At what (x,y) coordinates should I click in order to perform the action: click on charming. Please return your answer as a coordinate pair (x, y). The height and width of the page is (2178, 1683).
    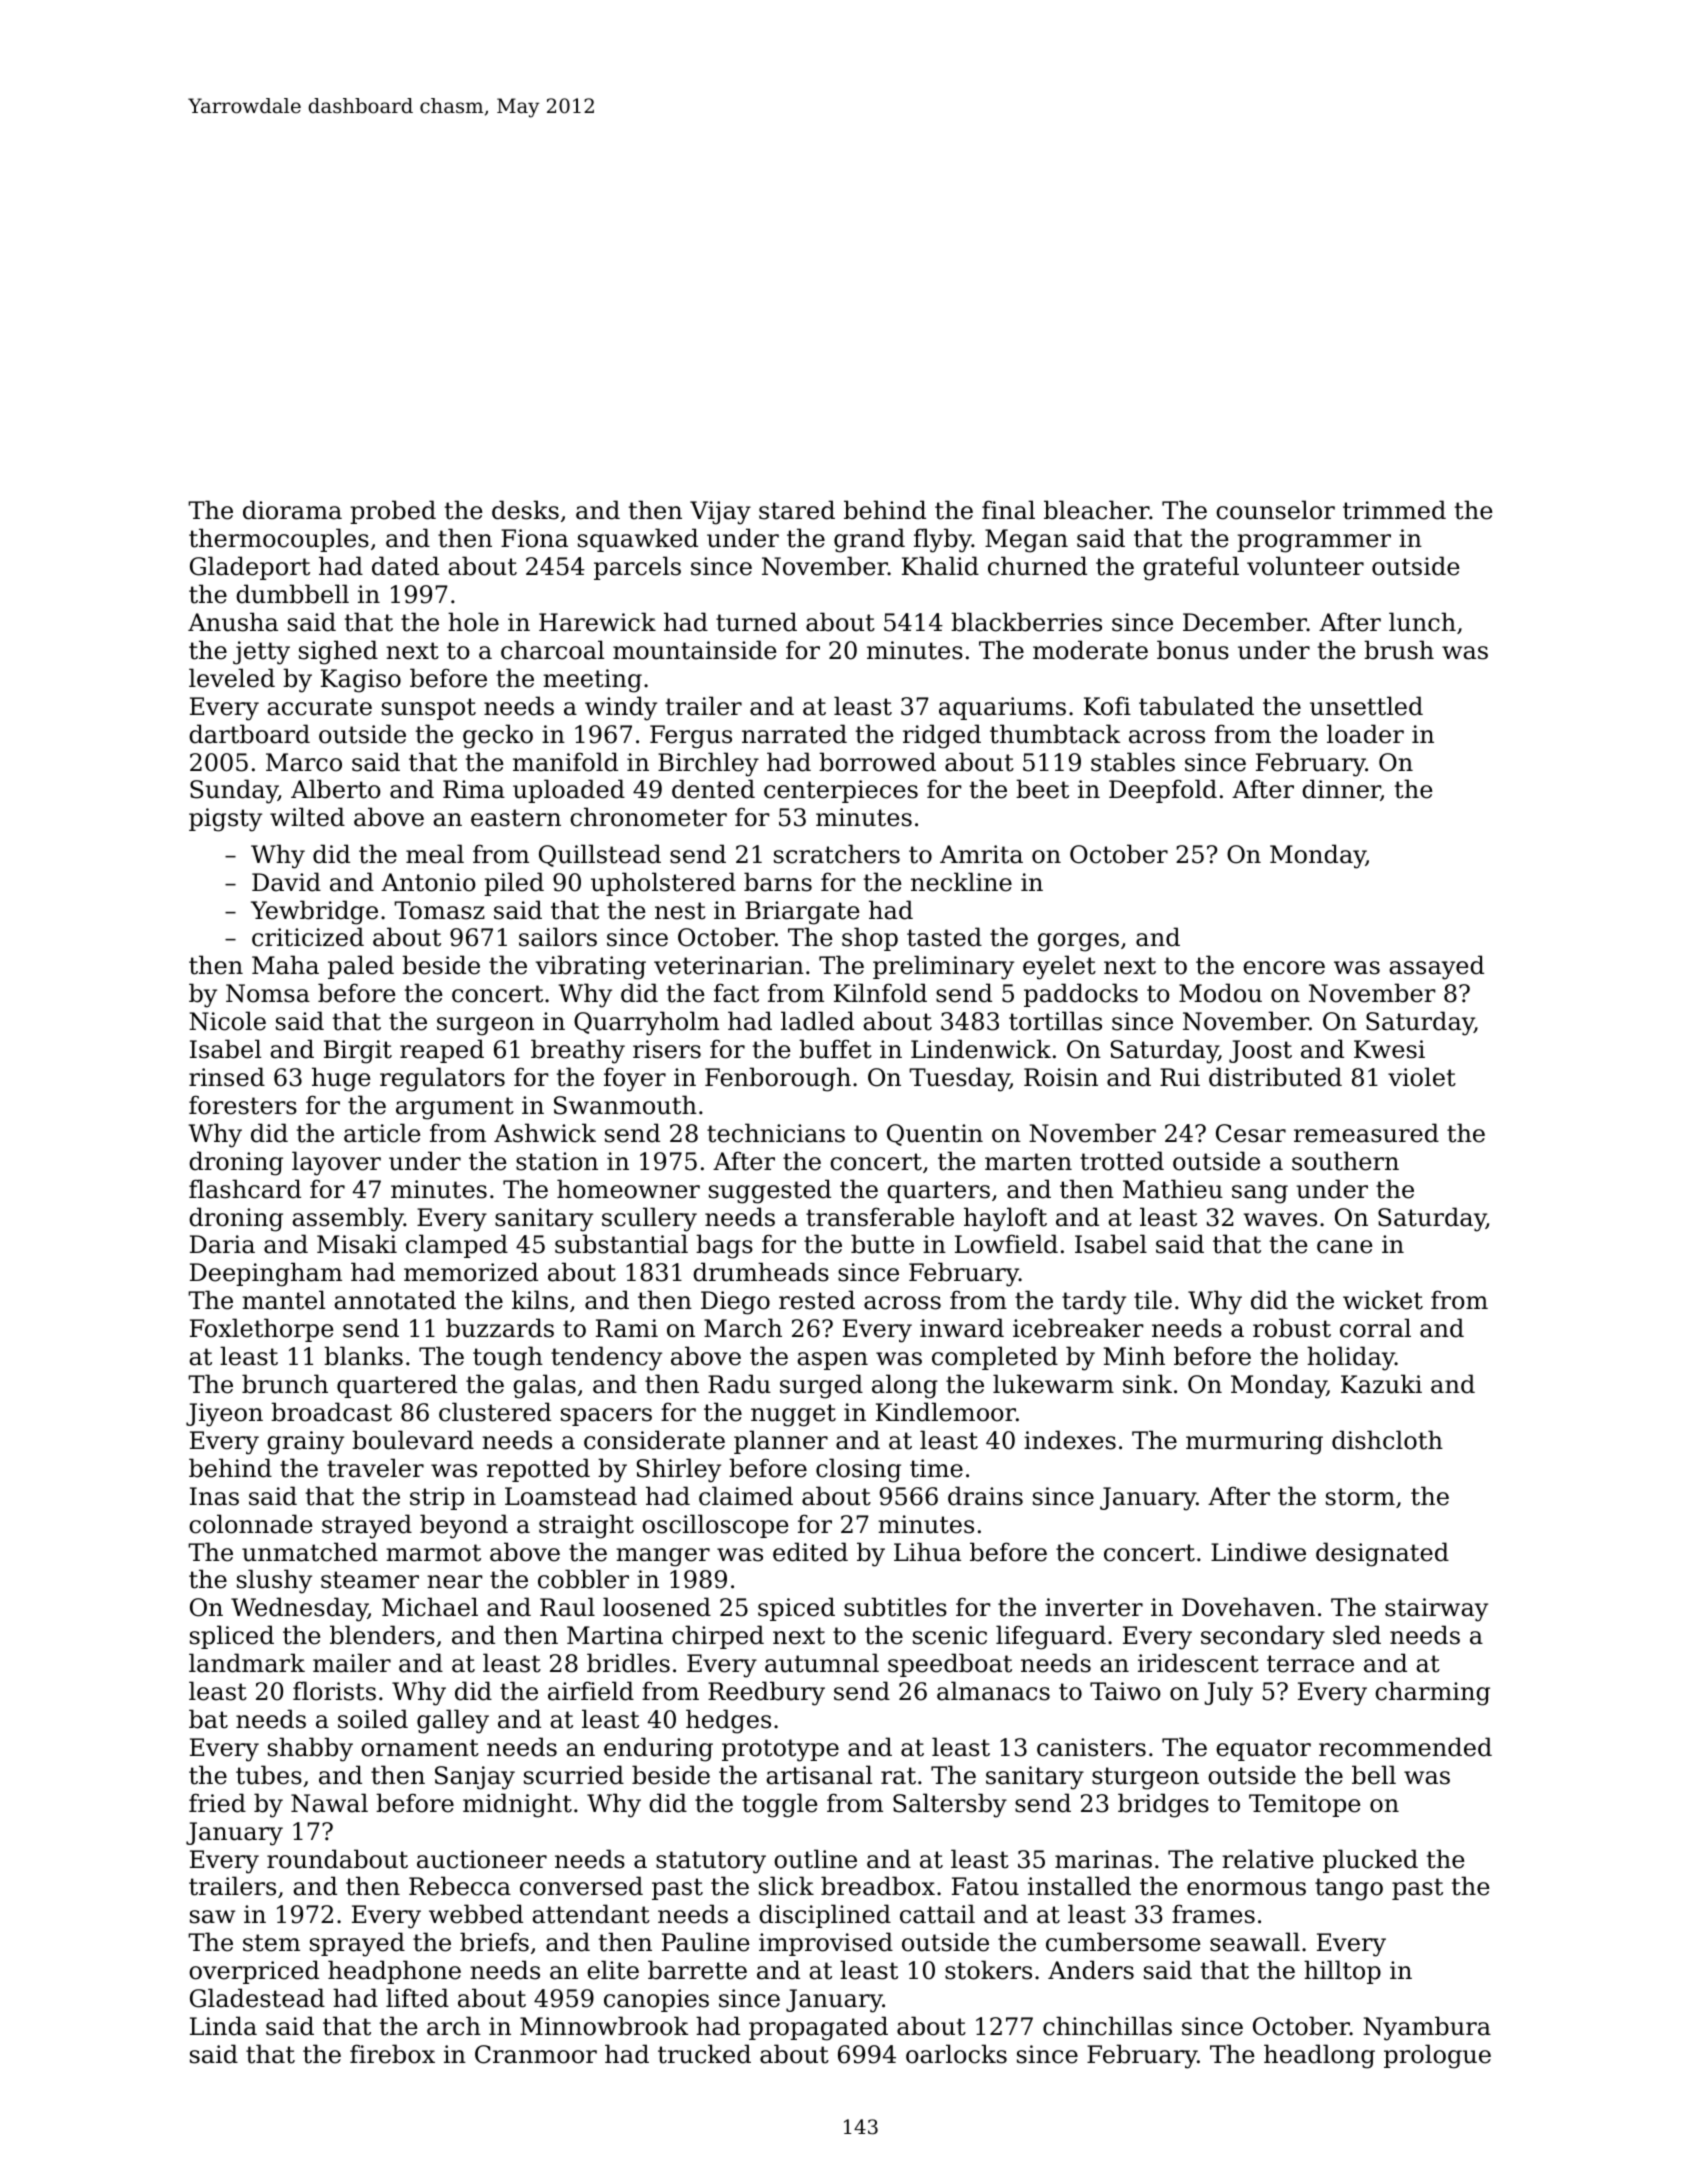
    Looking at the image, I should click on (1432, 1693).
